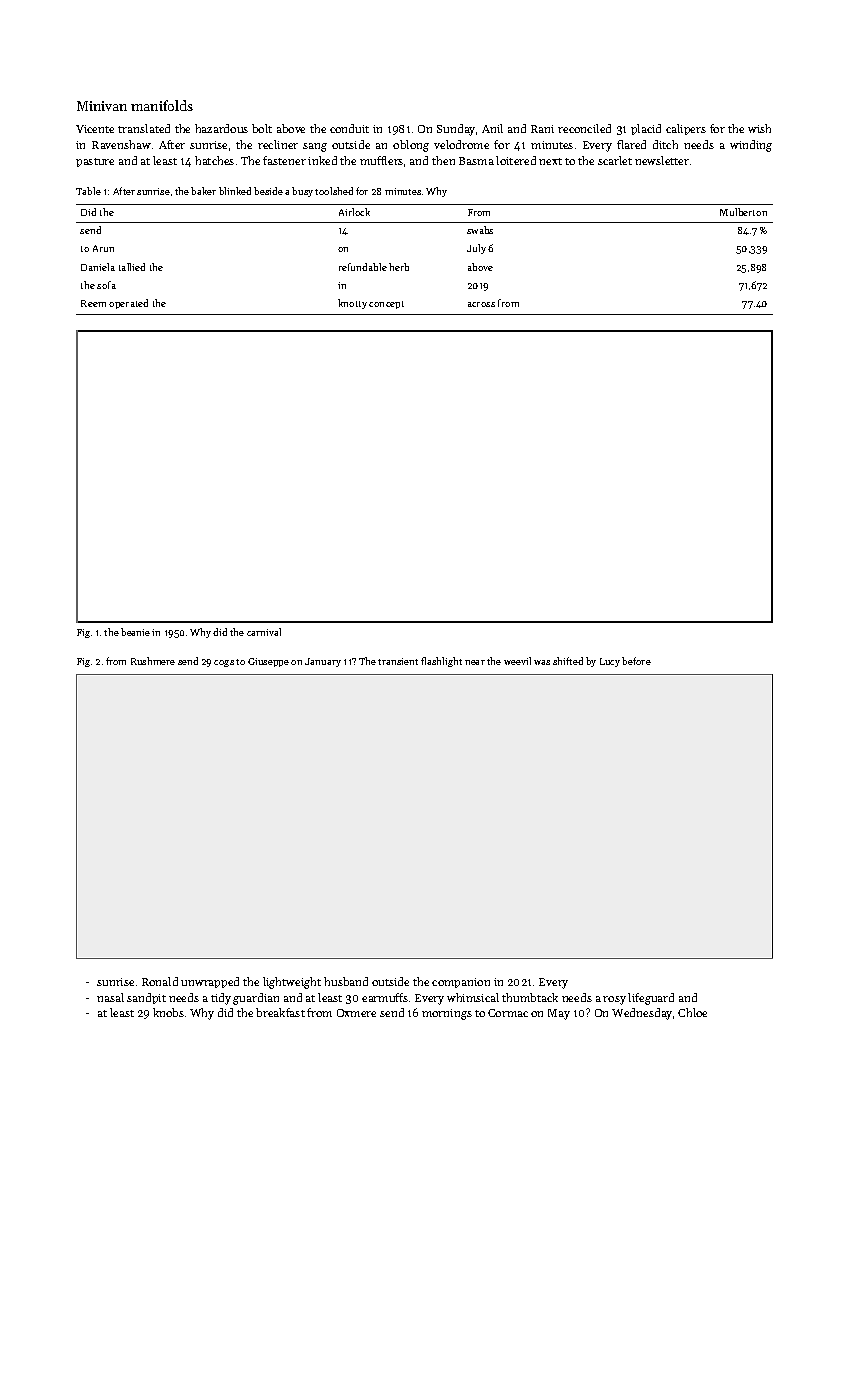  Describe the element at coordinates (128, 304) in the page. I see `operated` at that location.
